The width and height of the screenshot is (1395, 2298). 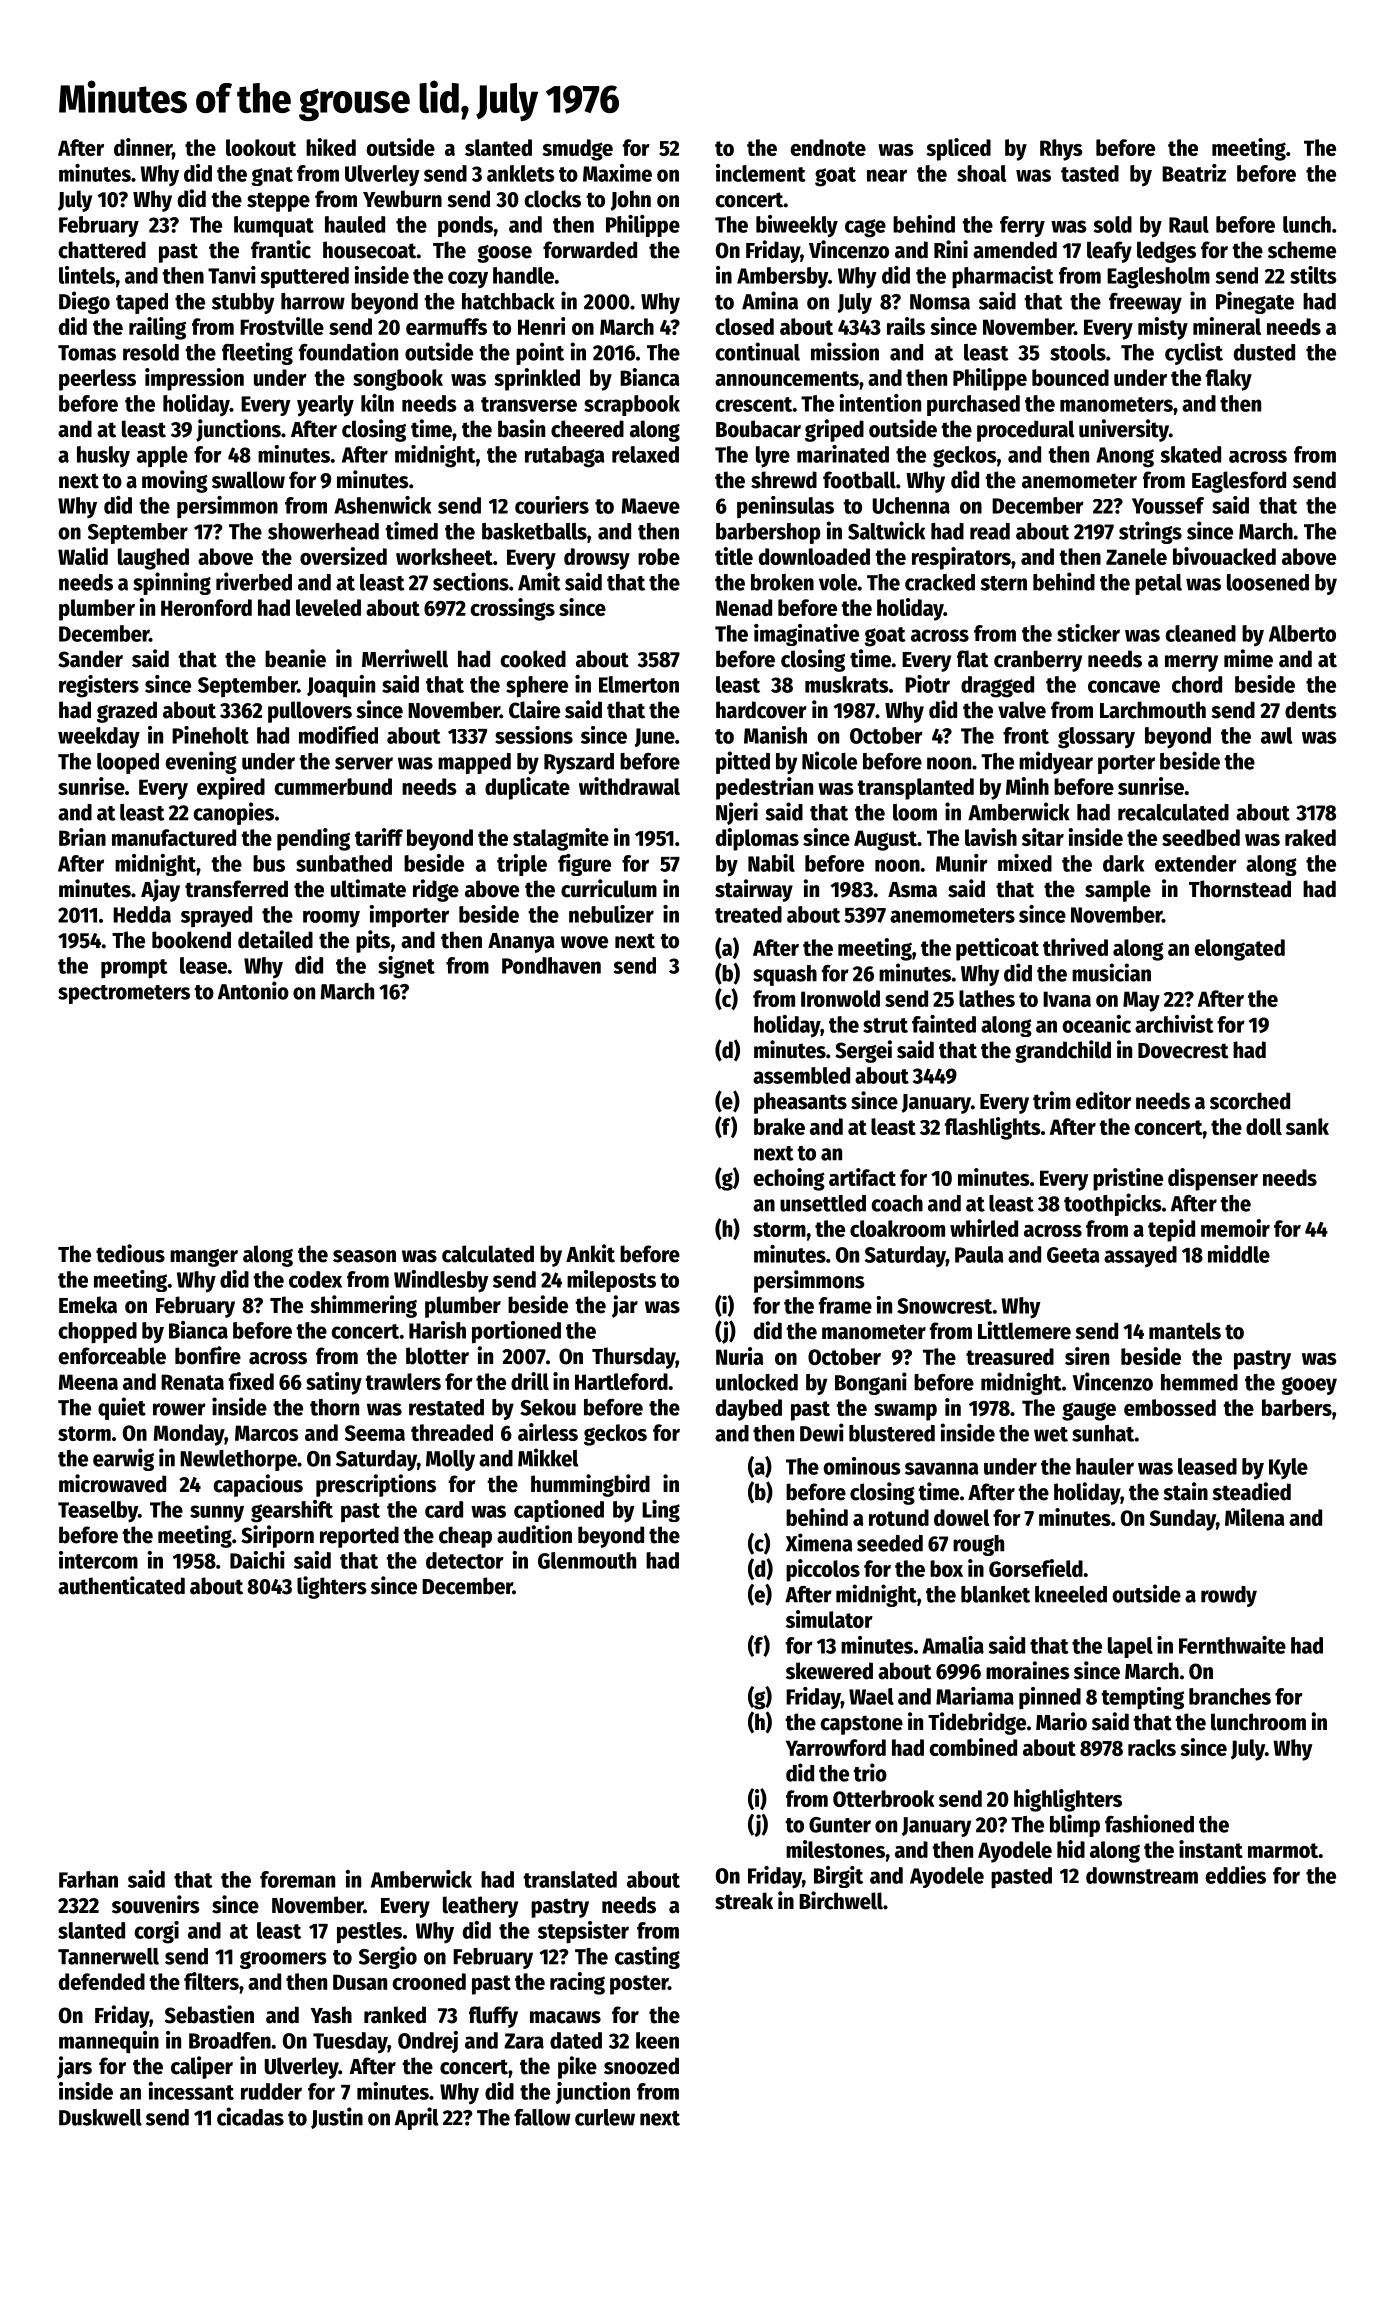 I want to click on dusted, so click(x=1264, y=352).
